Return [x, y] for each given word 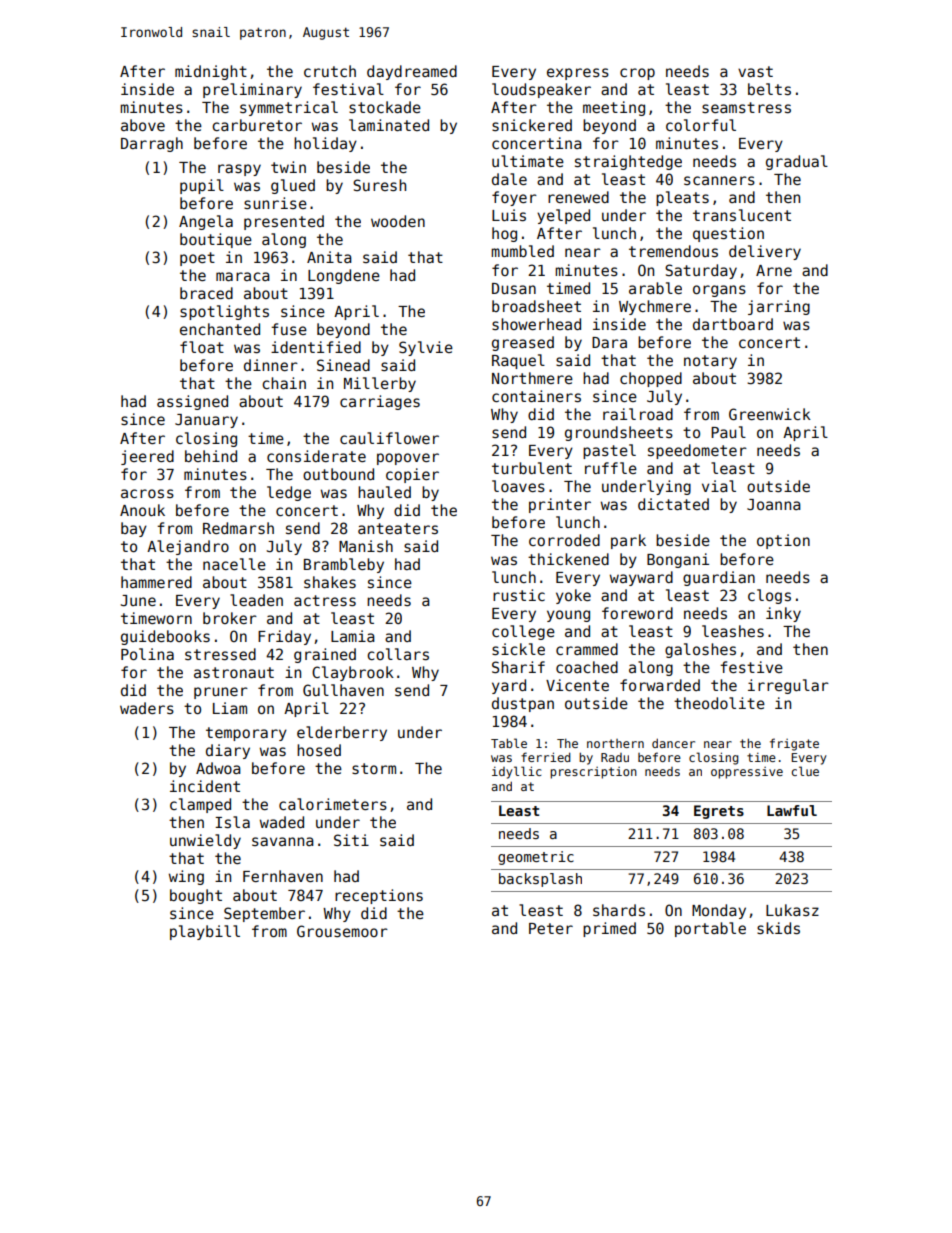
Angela [206, 222]
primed [609, 929]
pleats [682, 198]
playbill [205, 932]
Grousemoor [342, 931]
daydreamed [412, 72]
